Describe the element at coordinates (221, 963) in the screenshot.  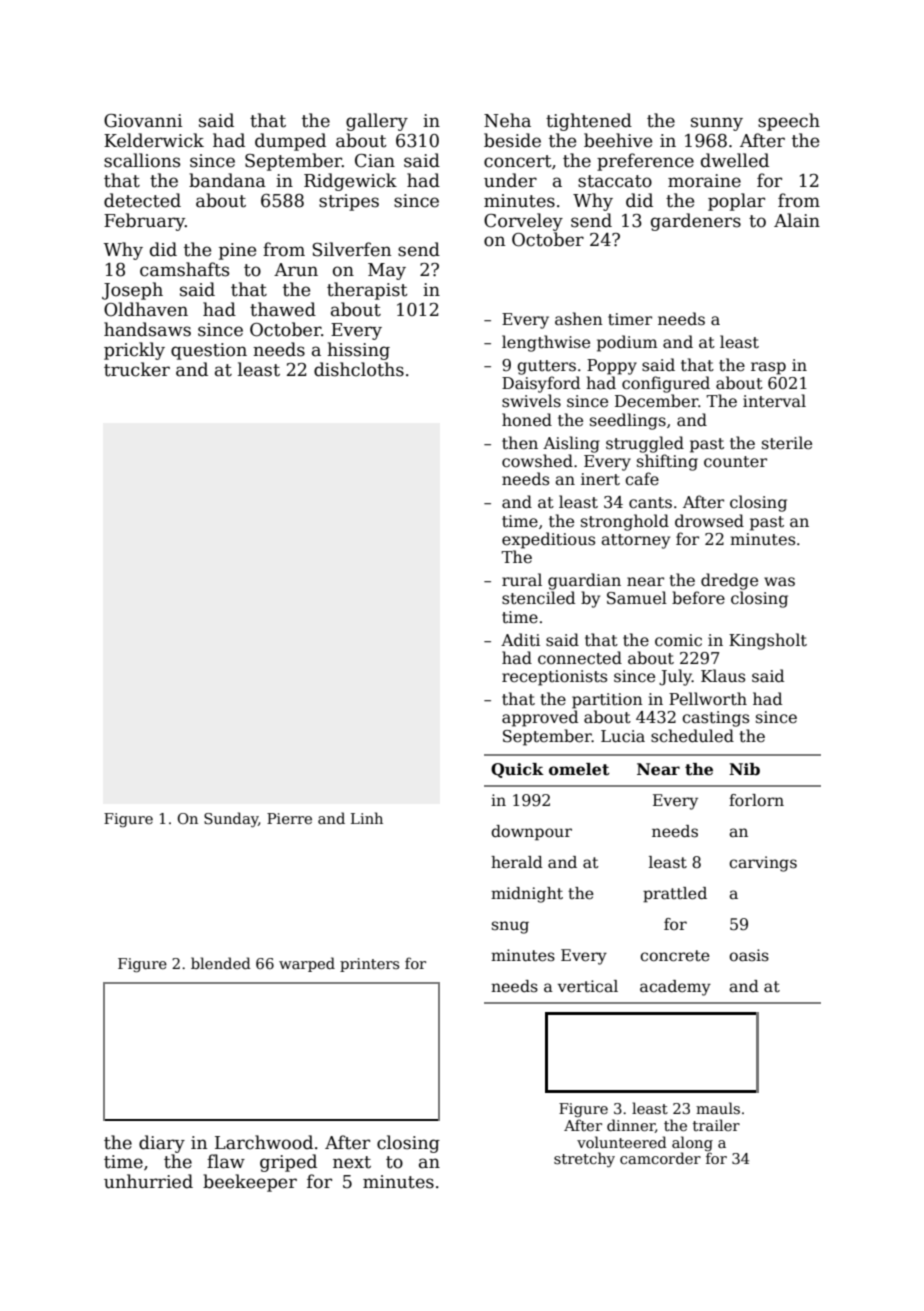
I see `blended` at that location.
